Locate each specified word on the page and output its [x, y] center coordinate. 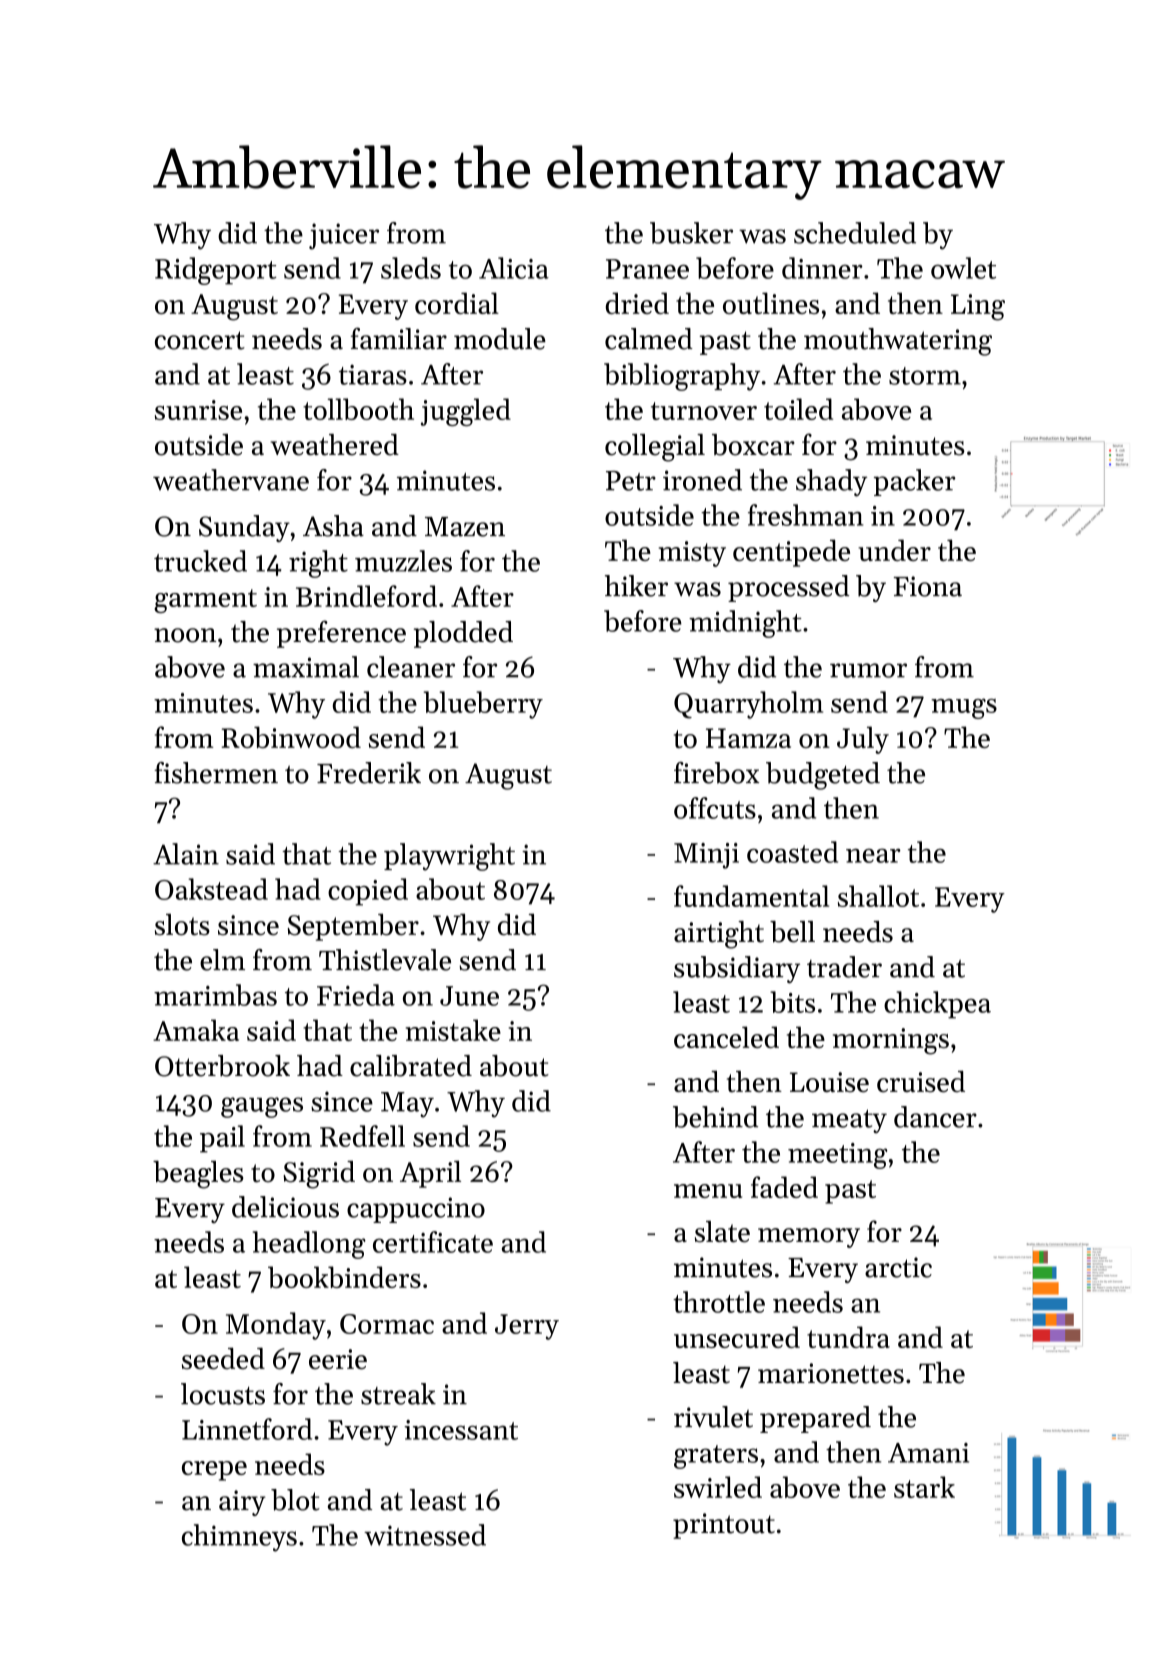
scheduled [855, 233]
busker [691, 233]
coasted [792, 852]
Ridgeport [216, 271]
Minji [706, 856]
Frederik [369, 773]
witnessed [425, 1535]
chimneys [239, 1538]
